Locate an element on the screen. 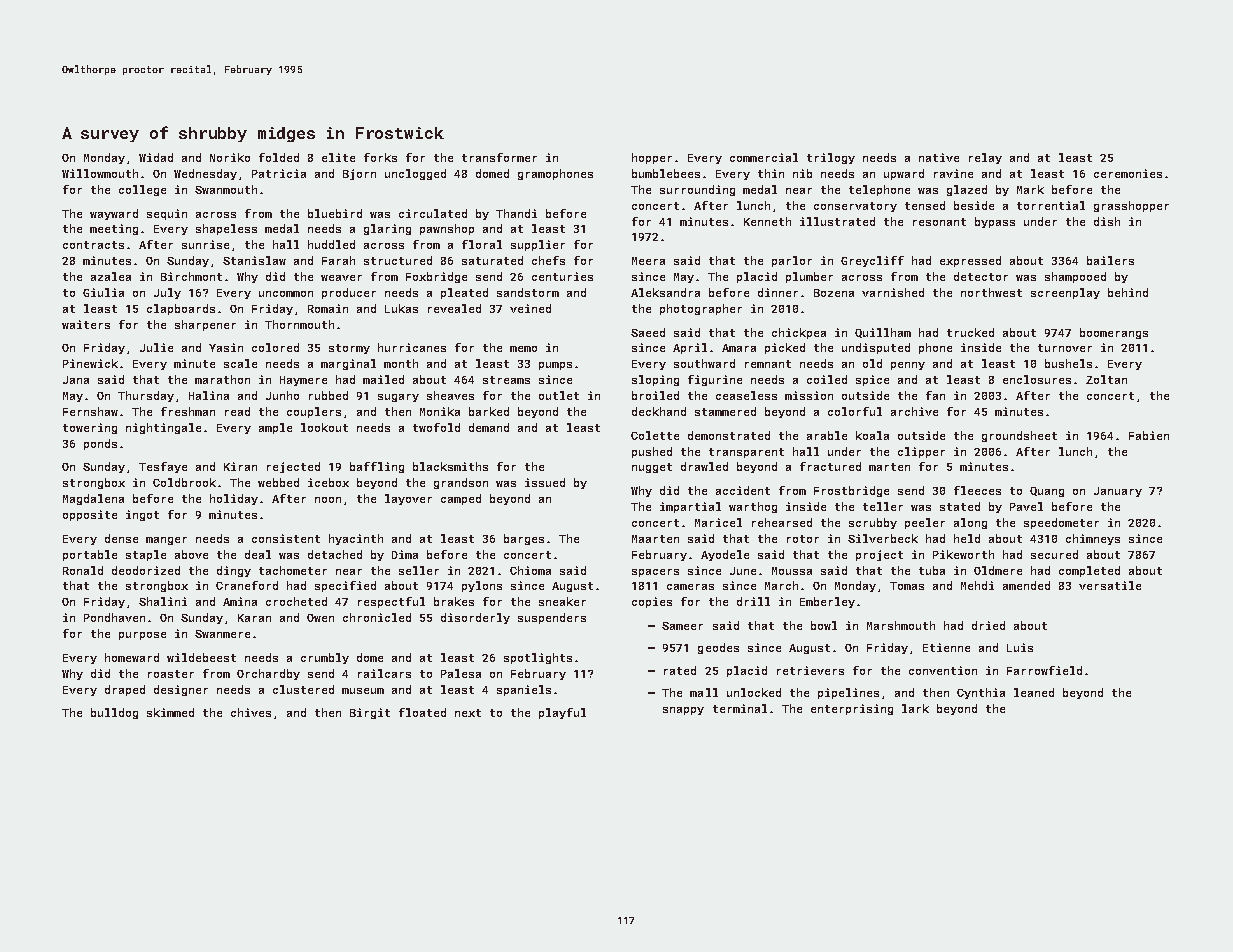 The image size is (1233, 952). Kenneth is located at coordinates (767, 221).
